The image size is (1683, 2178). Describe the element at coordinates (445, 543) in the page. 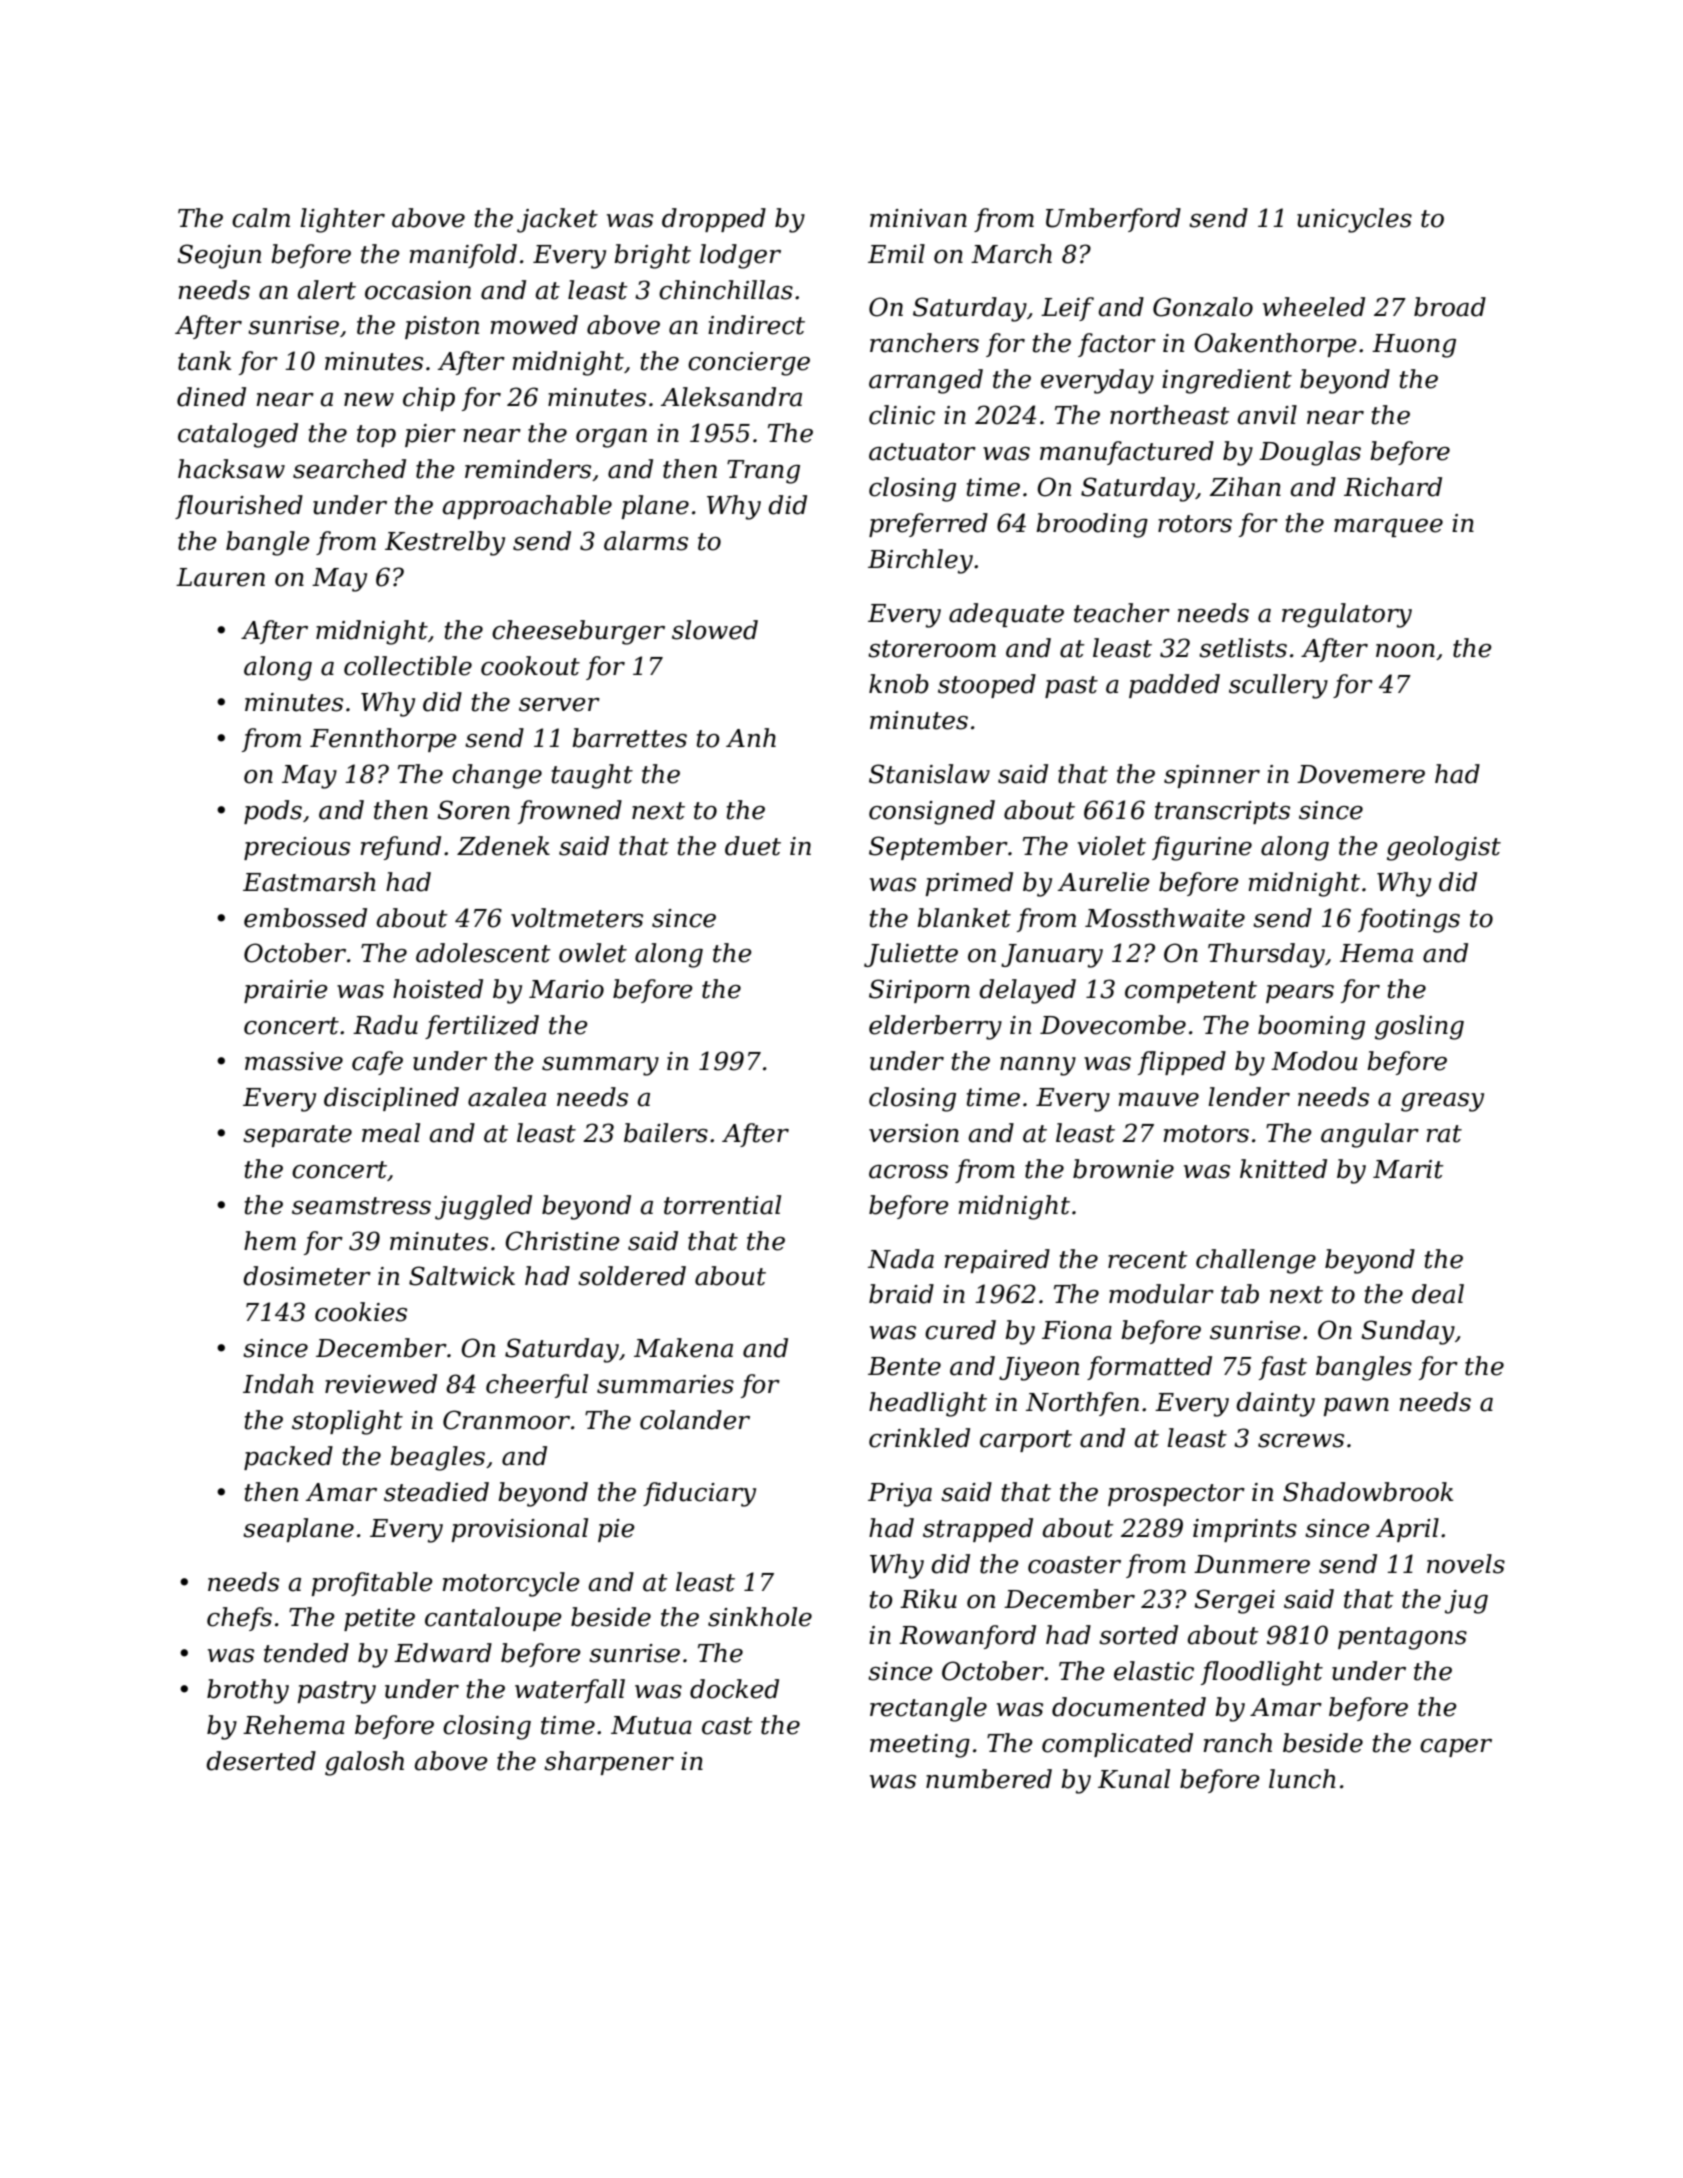

I see `Kestrelby` at that location.
